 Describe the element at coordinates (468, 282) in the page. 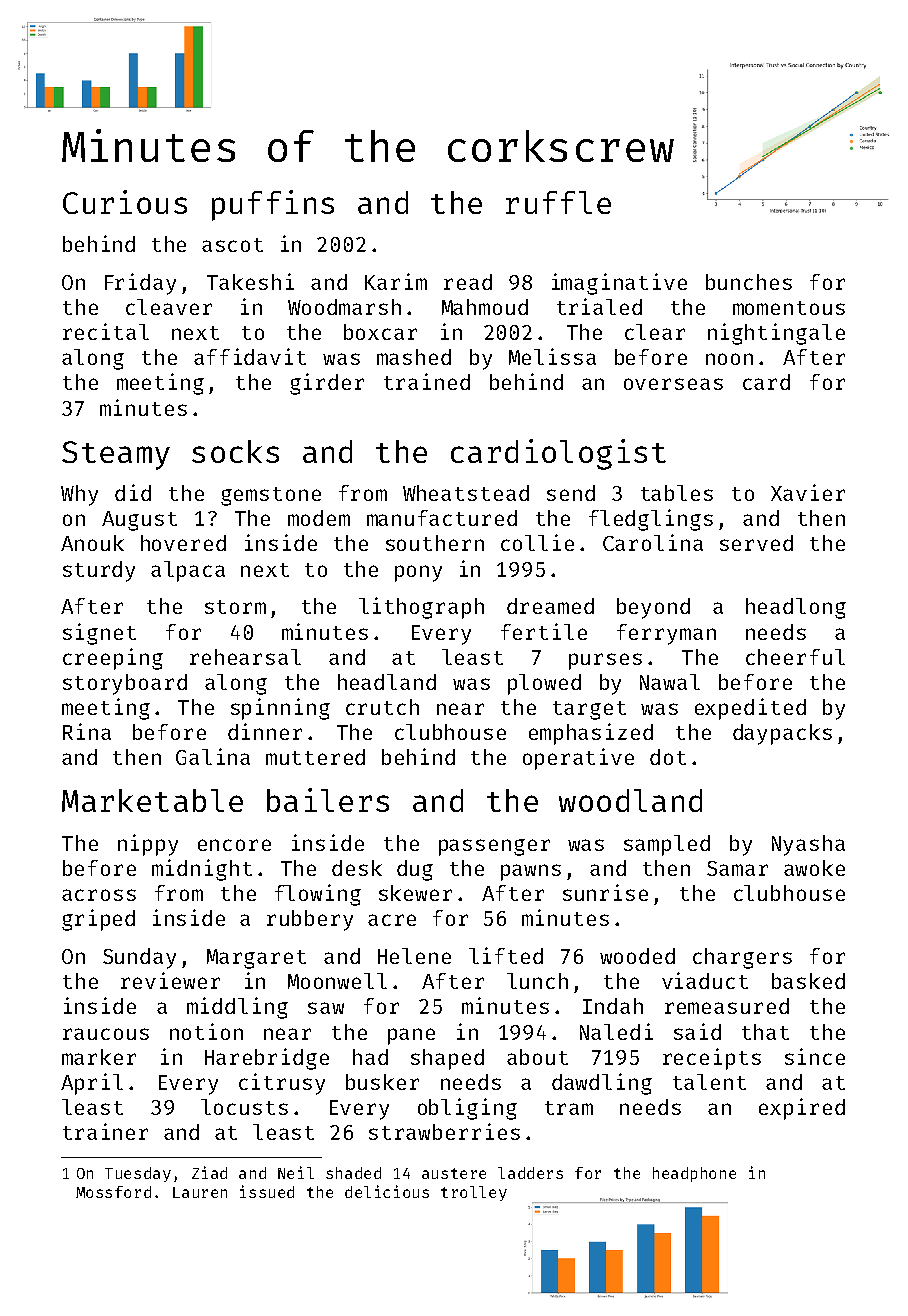

I see `read` at that location.
